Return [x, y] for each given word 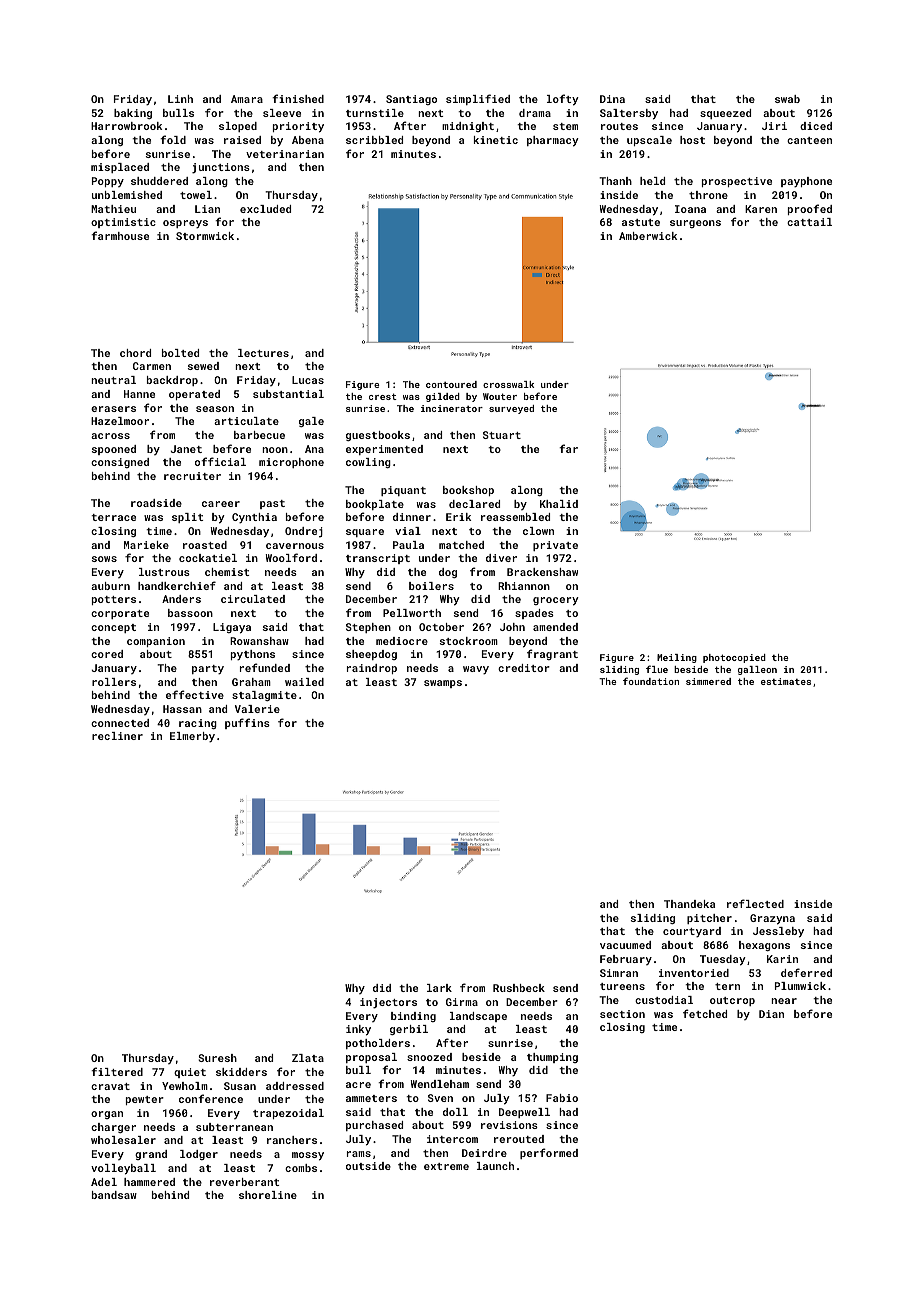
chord [135, 353]
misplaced [120, 168]
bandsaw [114, 1195]
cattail [809, 222]
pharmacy [553, 141]
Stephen [368, 628]
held [652, 181]
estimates [786, 681]
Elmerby [192, 737]
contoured [451, 384]
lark [439, 988]
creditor [524, 668]
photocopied [734, 658]
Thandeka [689, 904]
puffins [247, 723]
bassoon [190, 613]
